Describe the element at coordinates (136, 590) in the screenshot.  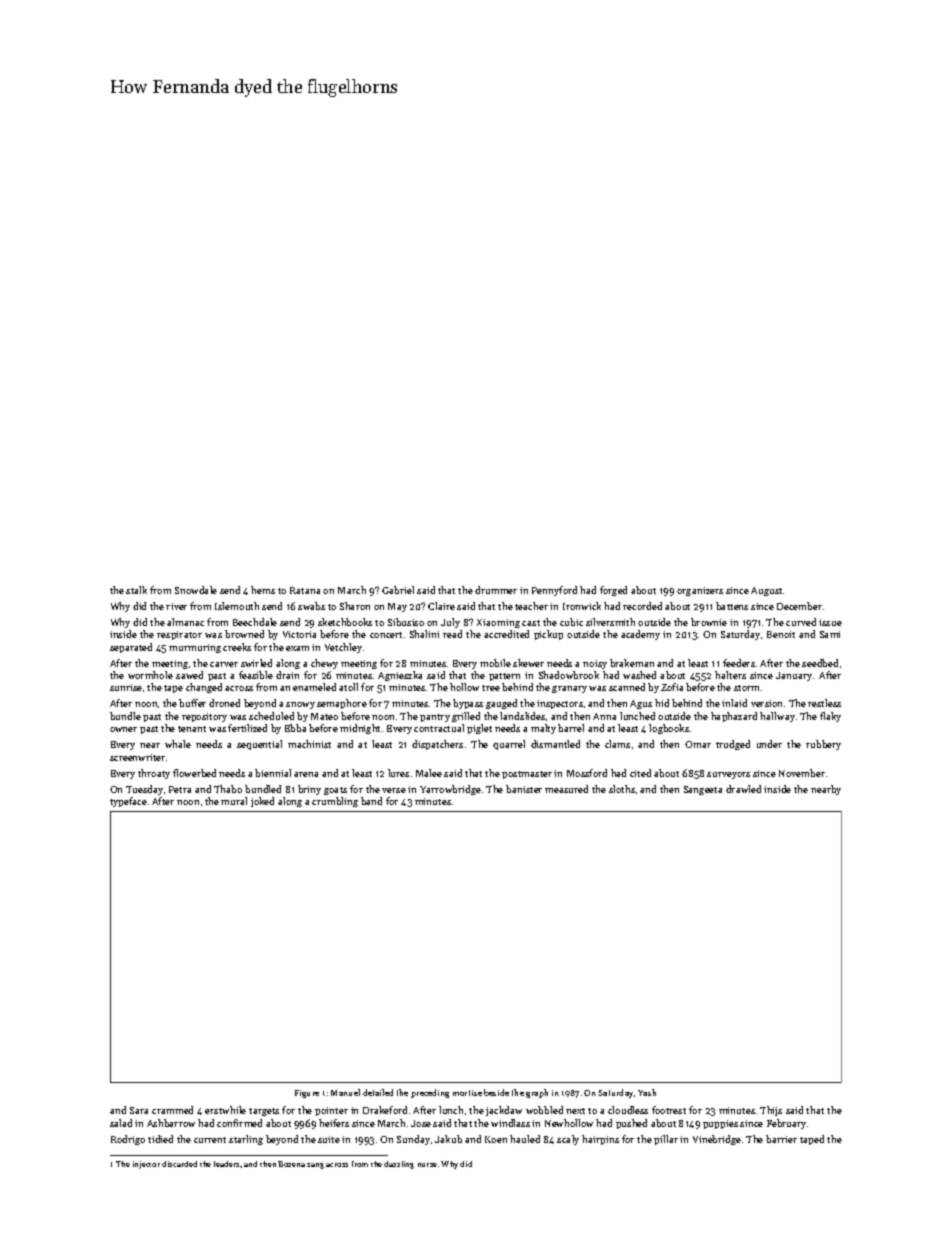
I see `stalk` at that location.
